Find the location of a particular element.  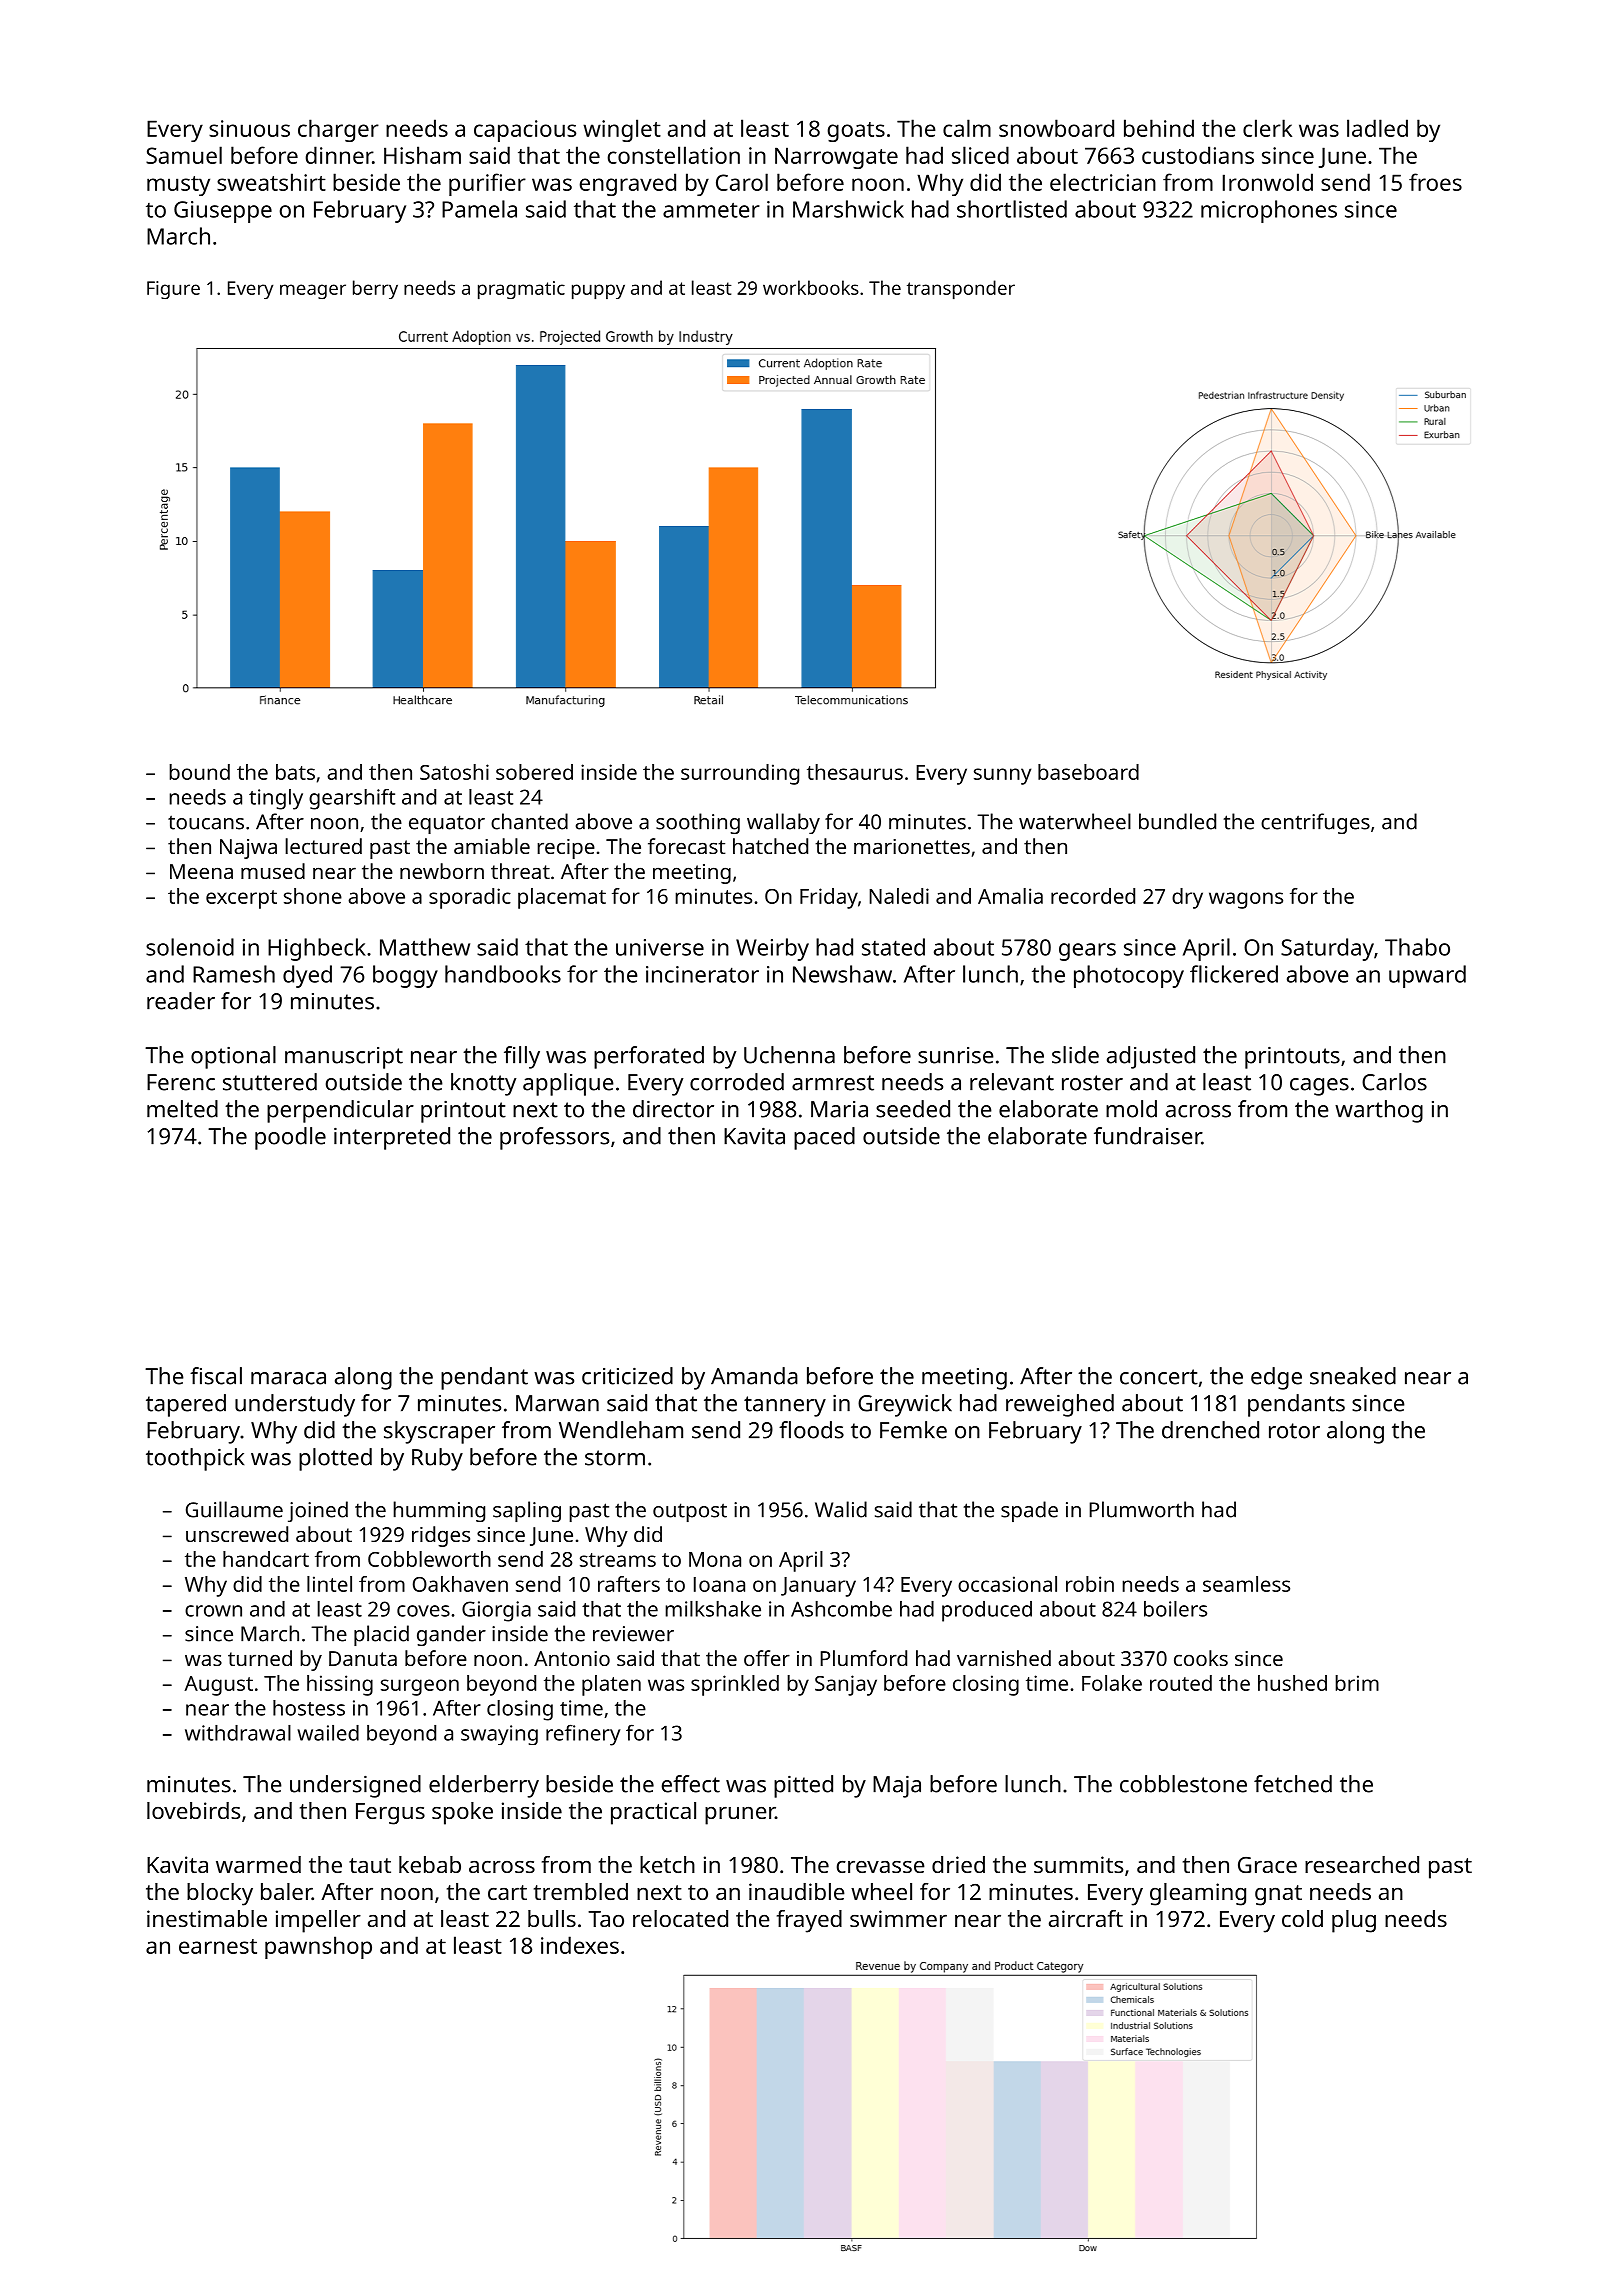

ammeter is located at coordinates (711, 210).
